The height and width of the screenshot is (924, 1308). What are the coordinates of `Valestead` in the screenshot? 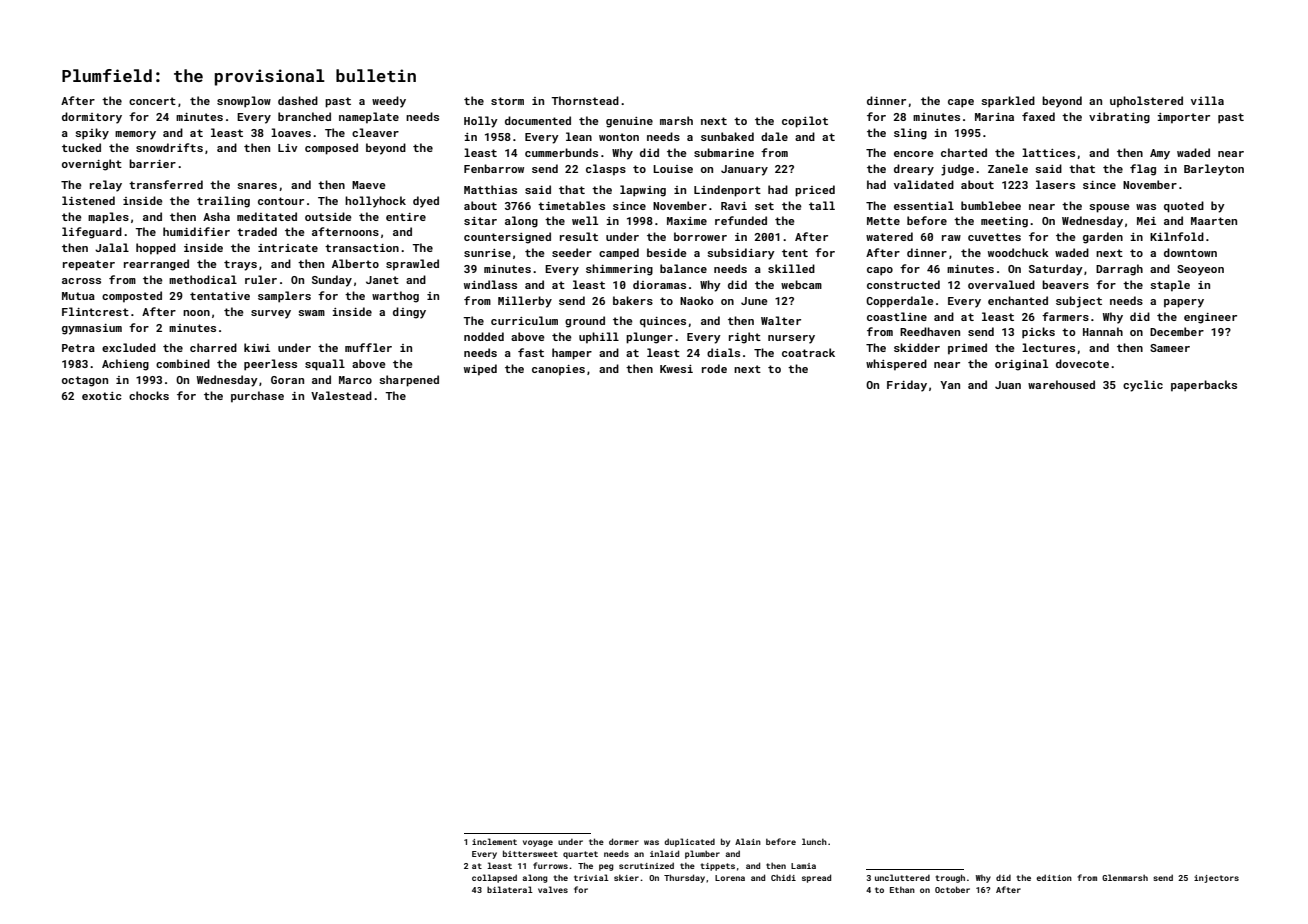 It's located at (341, 395).
